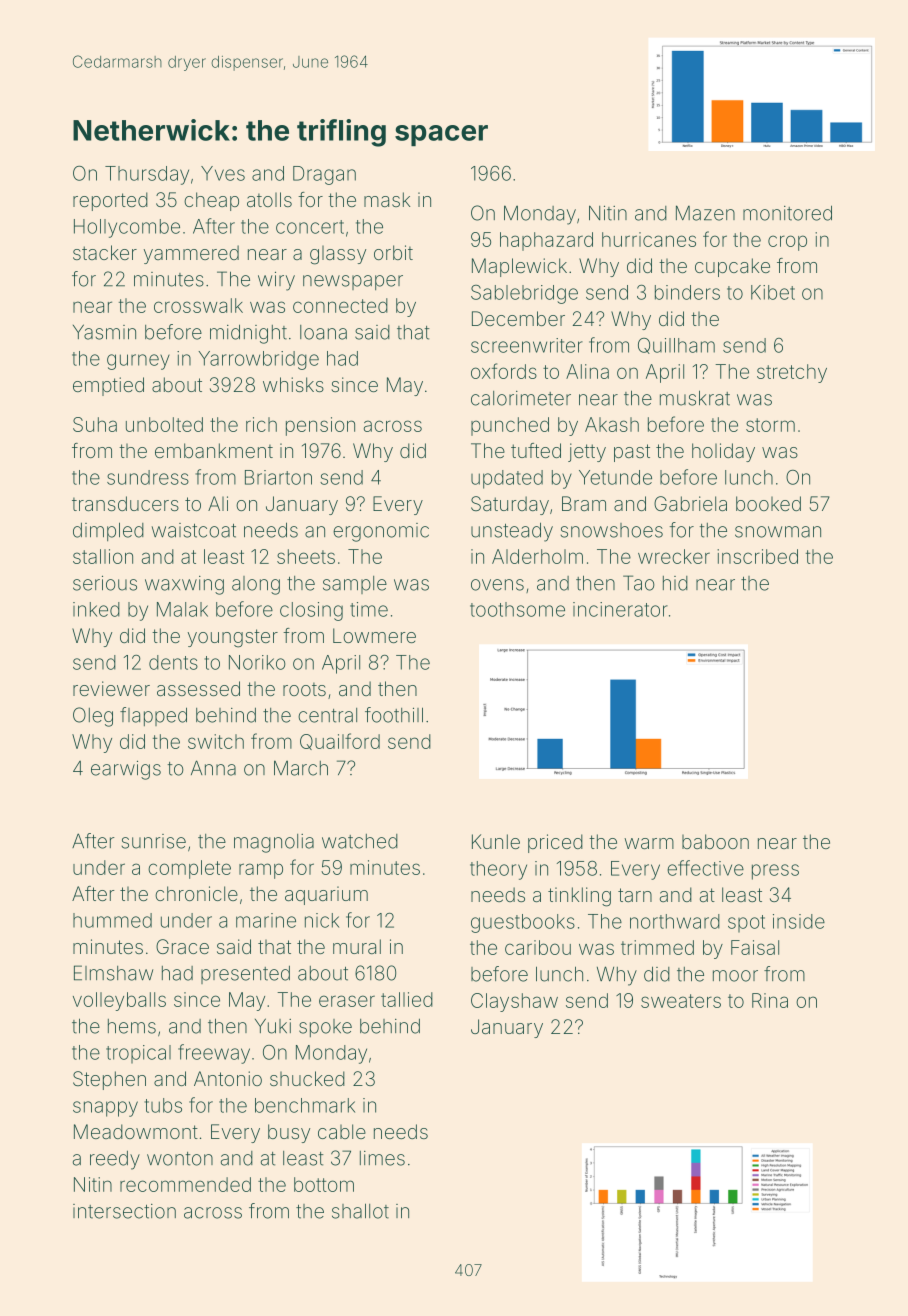 This screenshot has width=908, height=1316. Describe the element at coordinates (132, 1026) in the screenshot. I see `hems` at that location.
